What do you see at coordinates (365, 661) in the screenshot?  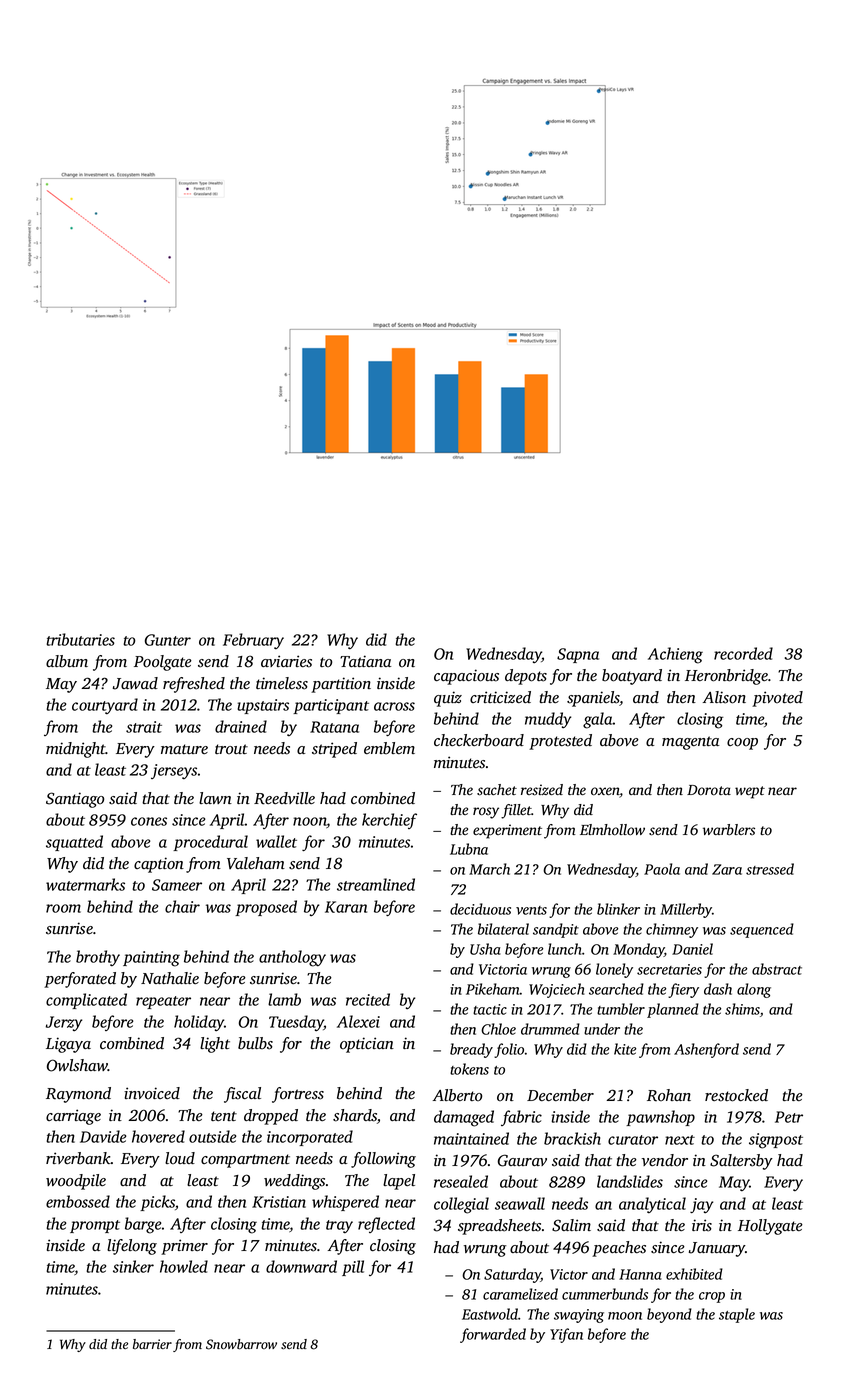 I see `Tatiana` at bounding box center [365, 661].
